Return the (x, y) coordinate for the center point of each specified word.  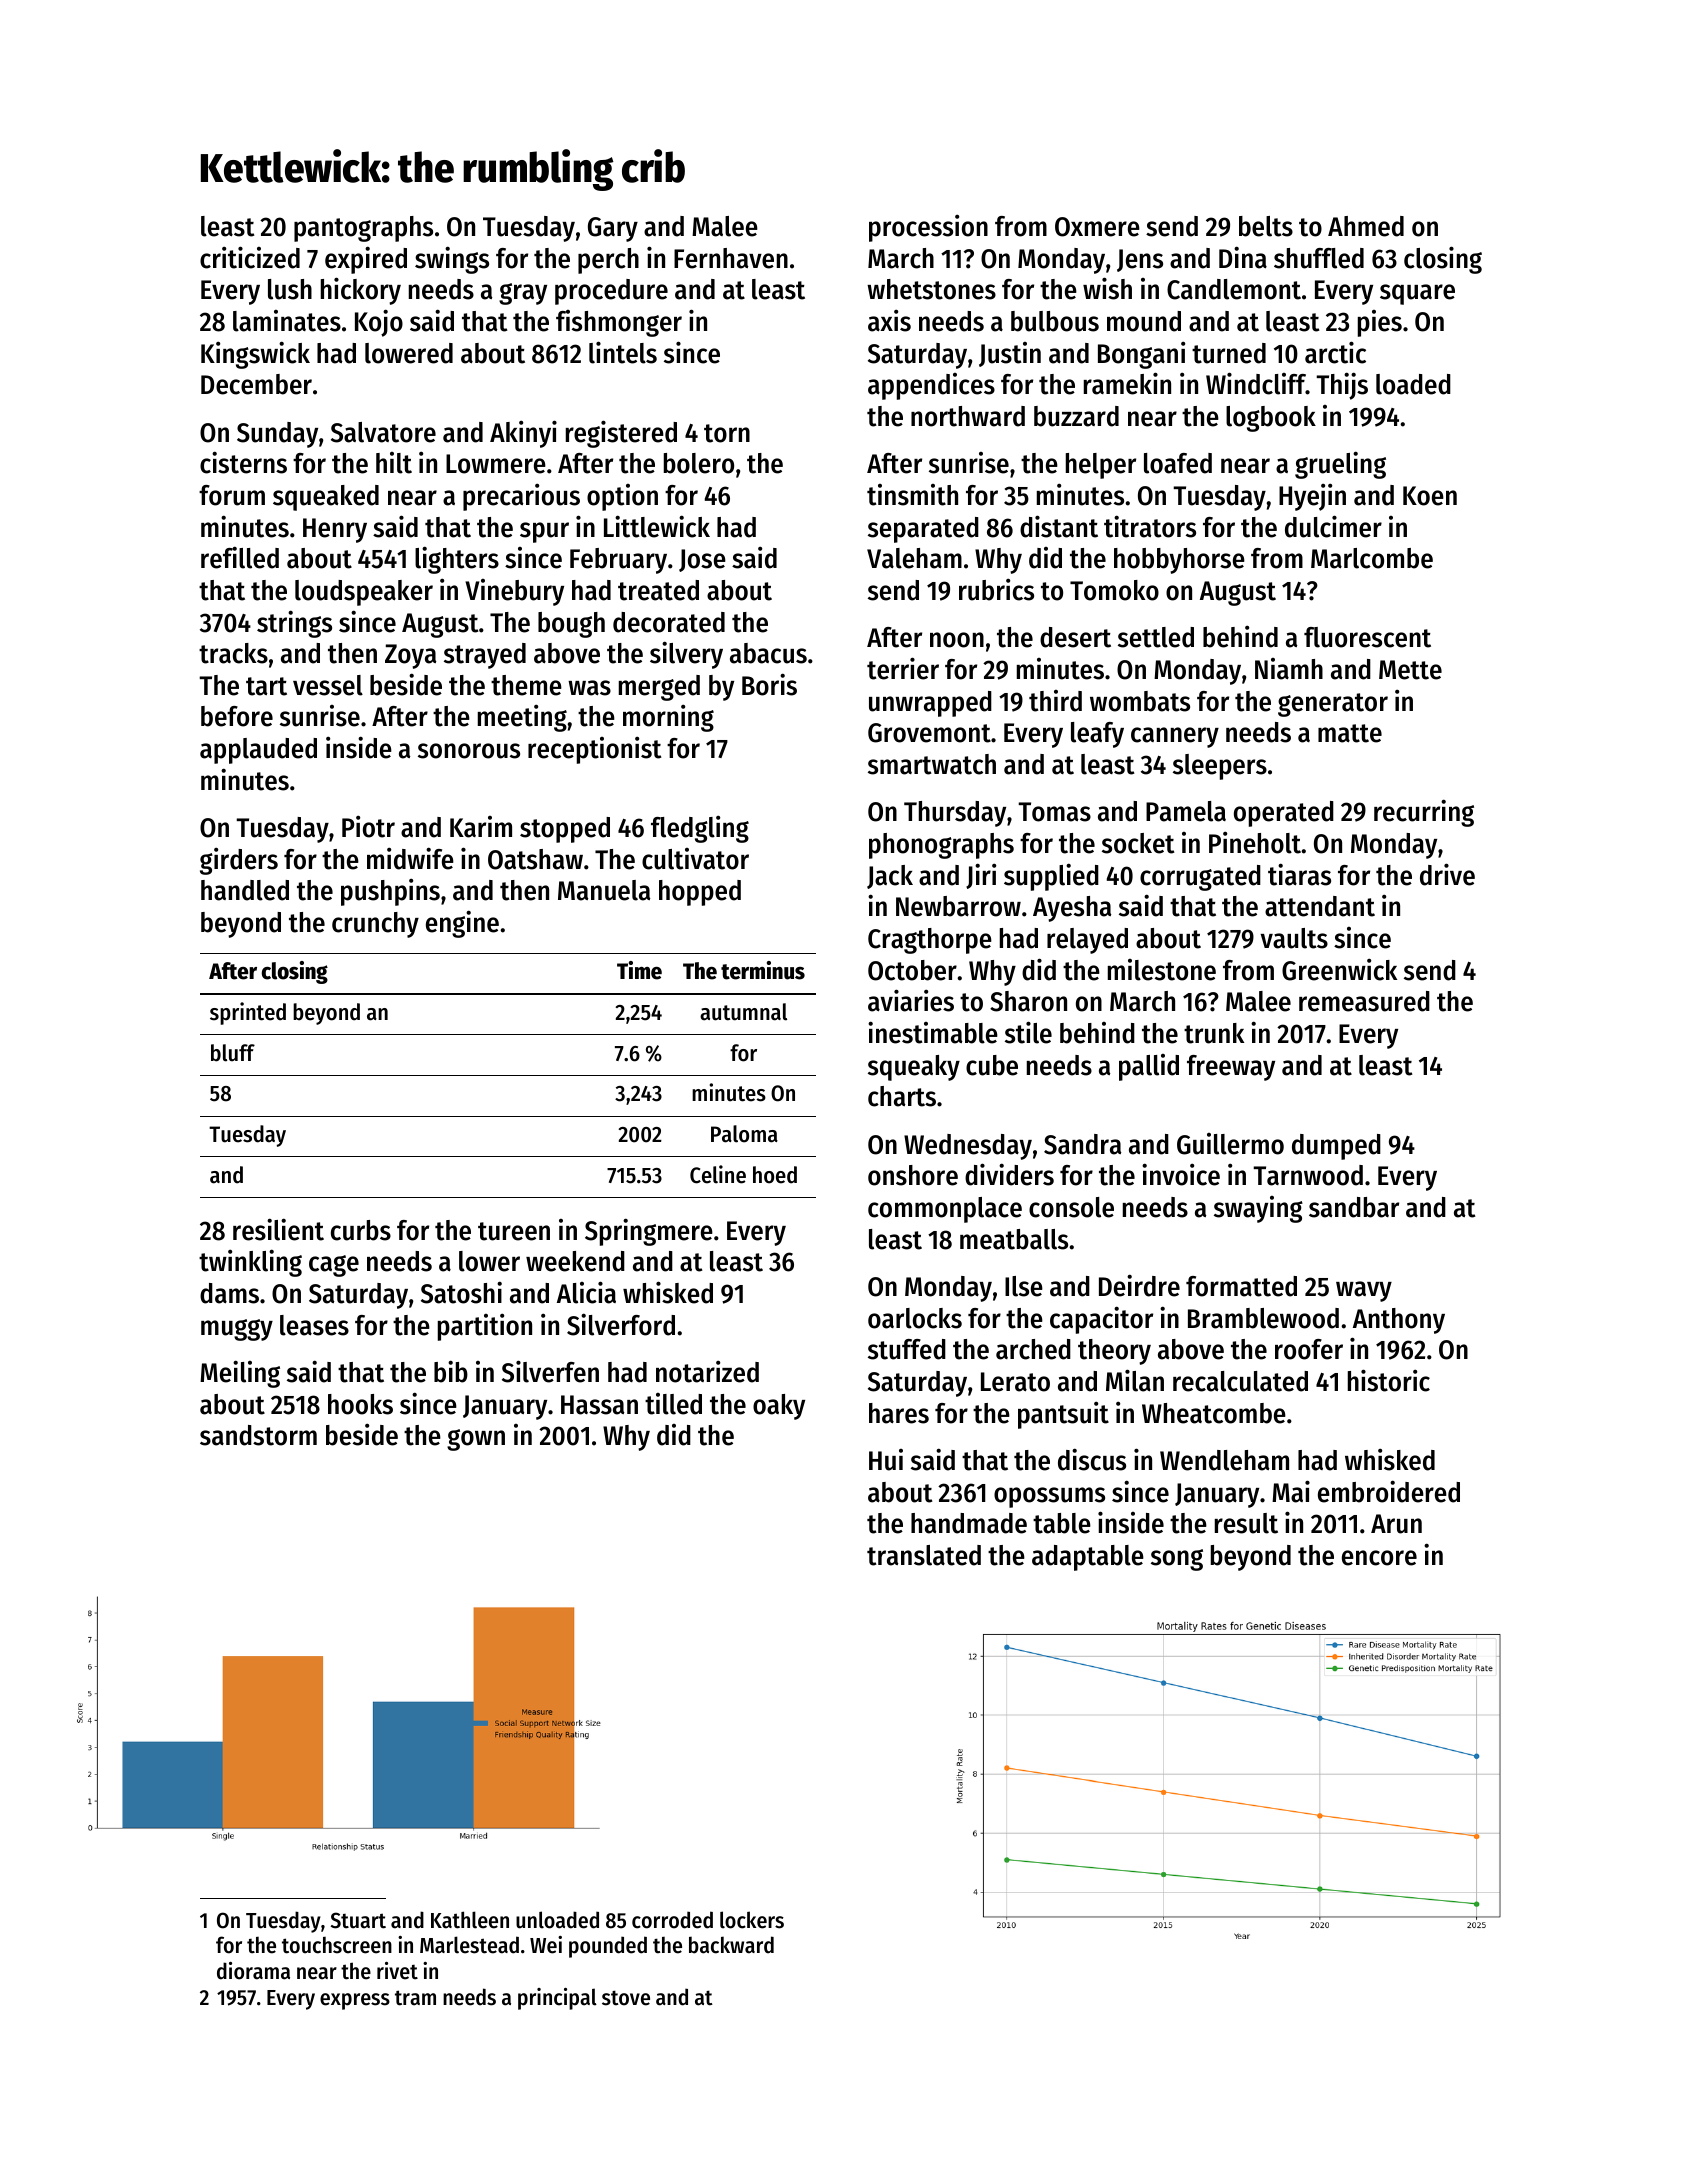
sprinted (248, 1013)
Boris (769, 684)
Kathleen (470, 1920)
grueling (1340, 465)
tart (266, 686)
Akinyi (523, 434)
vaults (1294, 938)
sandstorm (258, 1435)
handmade (969, 1523)
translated (924, 1555)
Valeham (914, 558)
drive (1447, 874)
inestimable (933, 1032)
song (1177, 1560)
